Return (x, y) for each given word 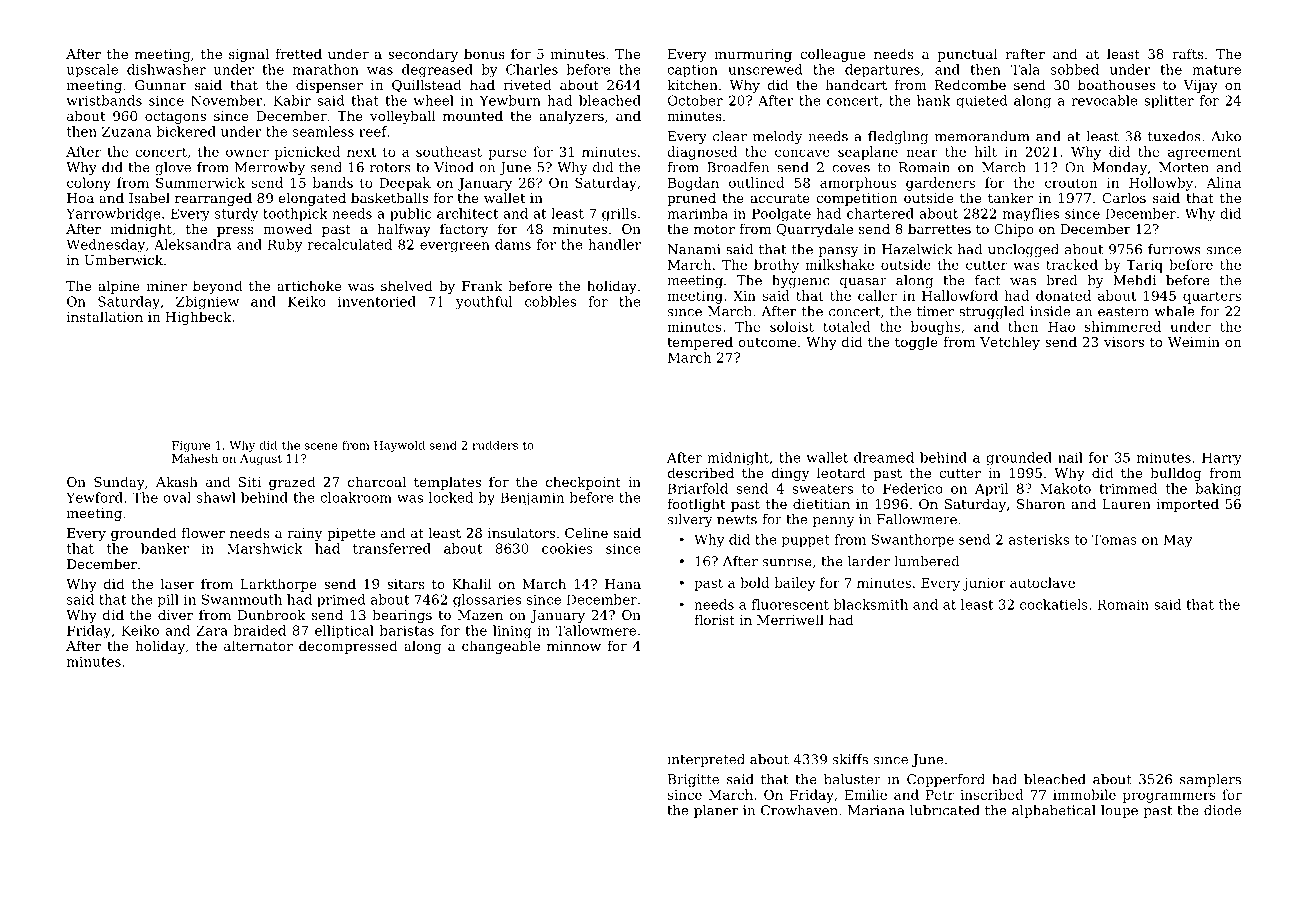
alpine (119, 287)
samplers (1210, 780)
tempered (700, 343)
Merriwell (790, 619)
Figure (191, 446)
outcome (767, 342)
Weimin (1194, 342)
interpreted (706, 760)
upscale (92, 71)
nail (1070, 457)
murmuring (753, 55)
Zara (212, 630)
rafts (1187, 53)
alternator (258, 645)
